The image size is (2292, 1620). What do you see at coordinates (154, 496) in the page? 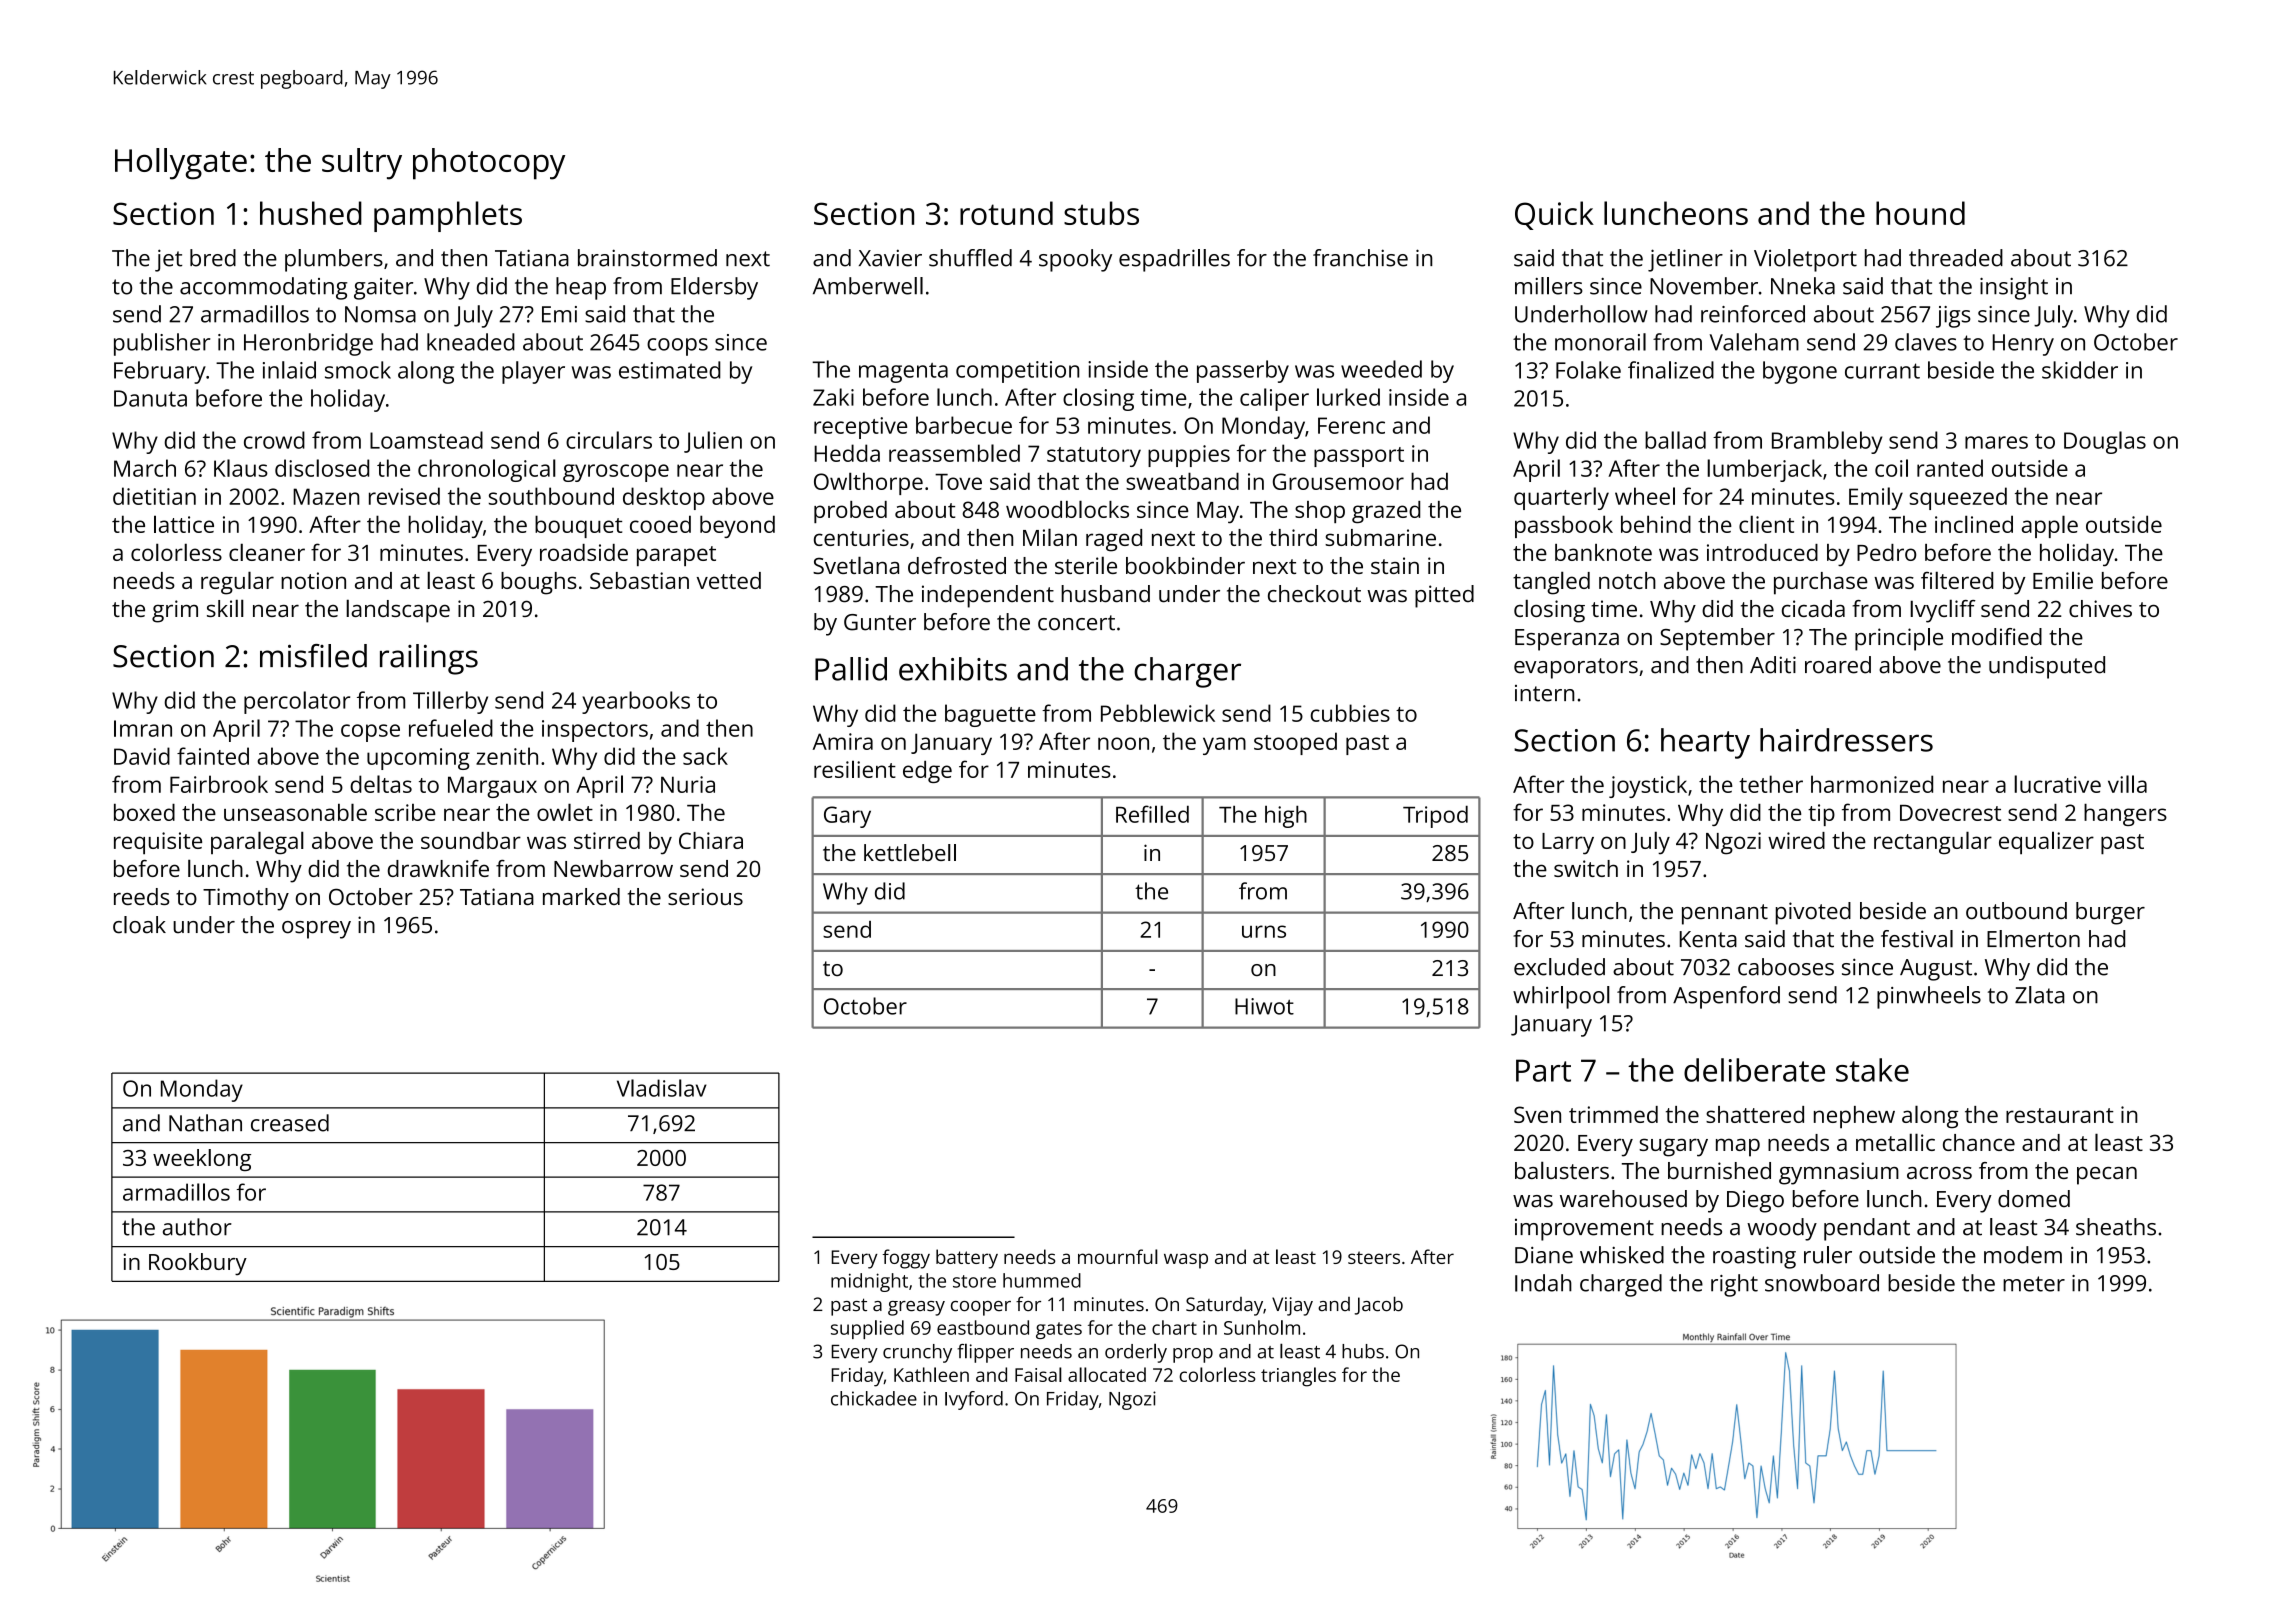
I see `dietitian` at bounding box center [154, 496].
